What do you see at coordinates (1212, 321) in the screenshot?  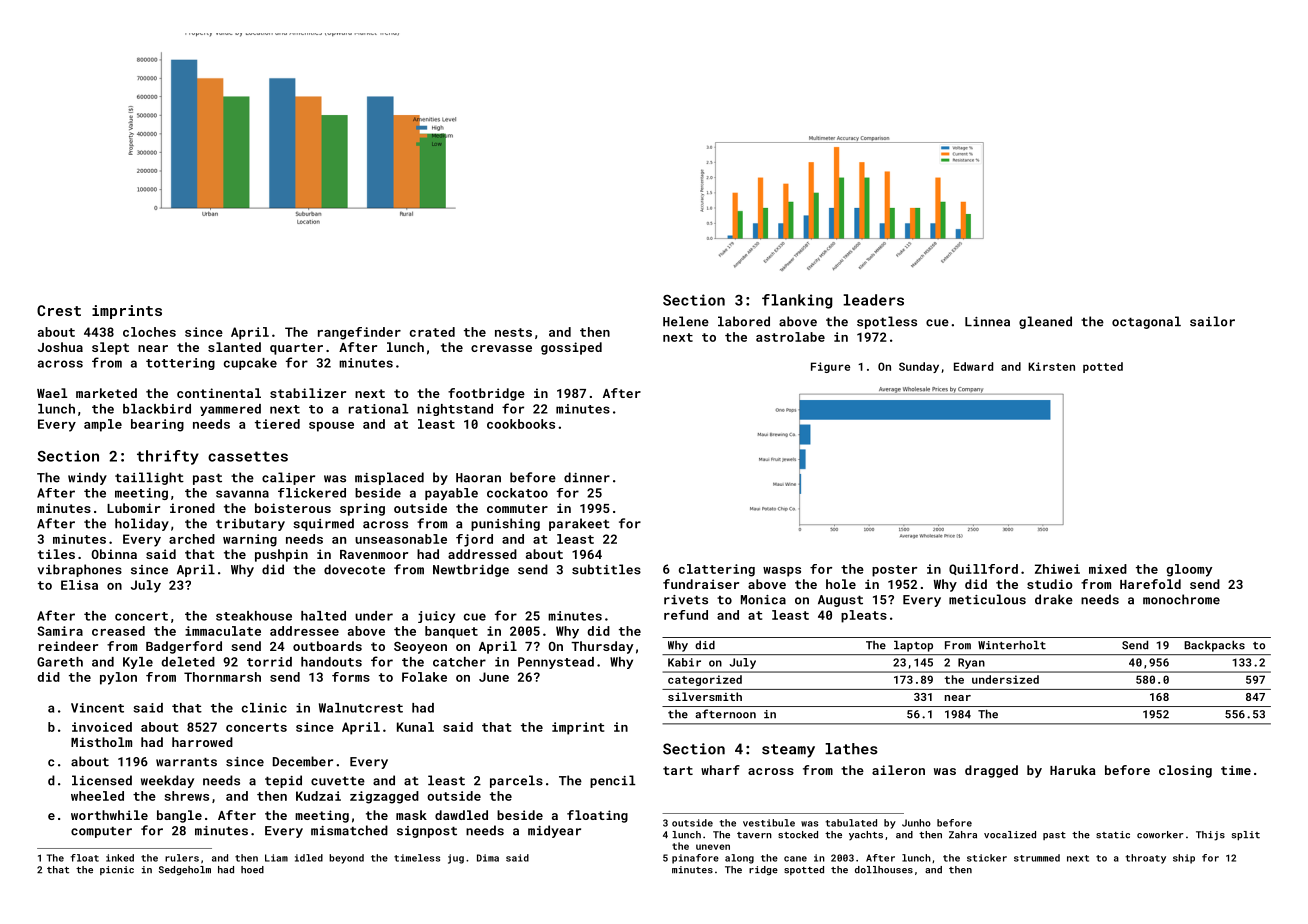 I see `sailor` at bounding box center [1212, 321].
